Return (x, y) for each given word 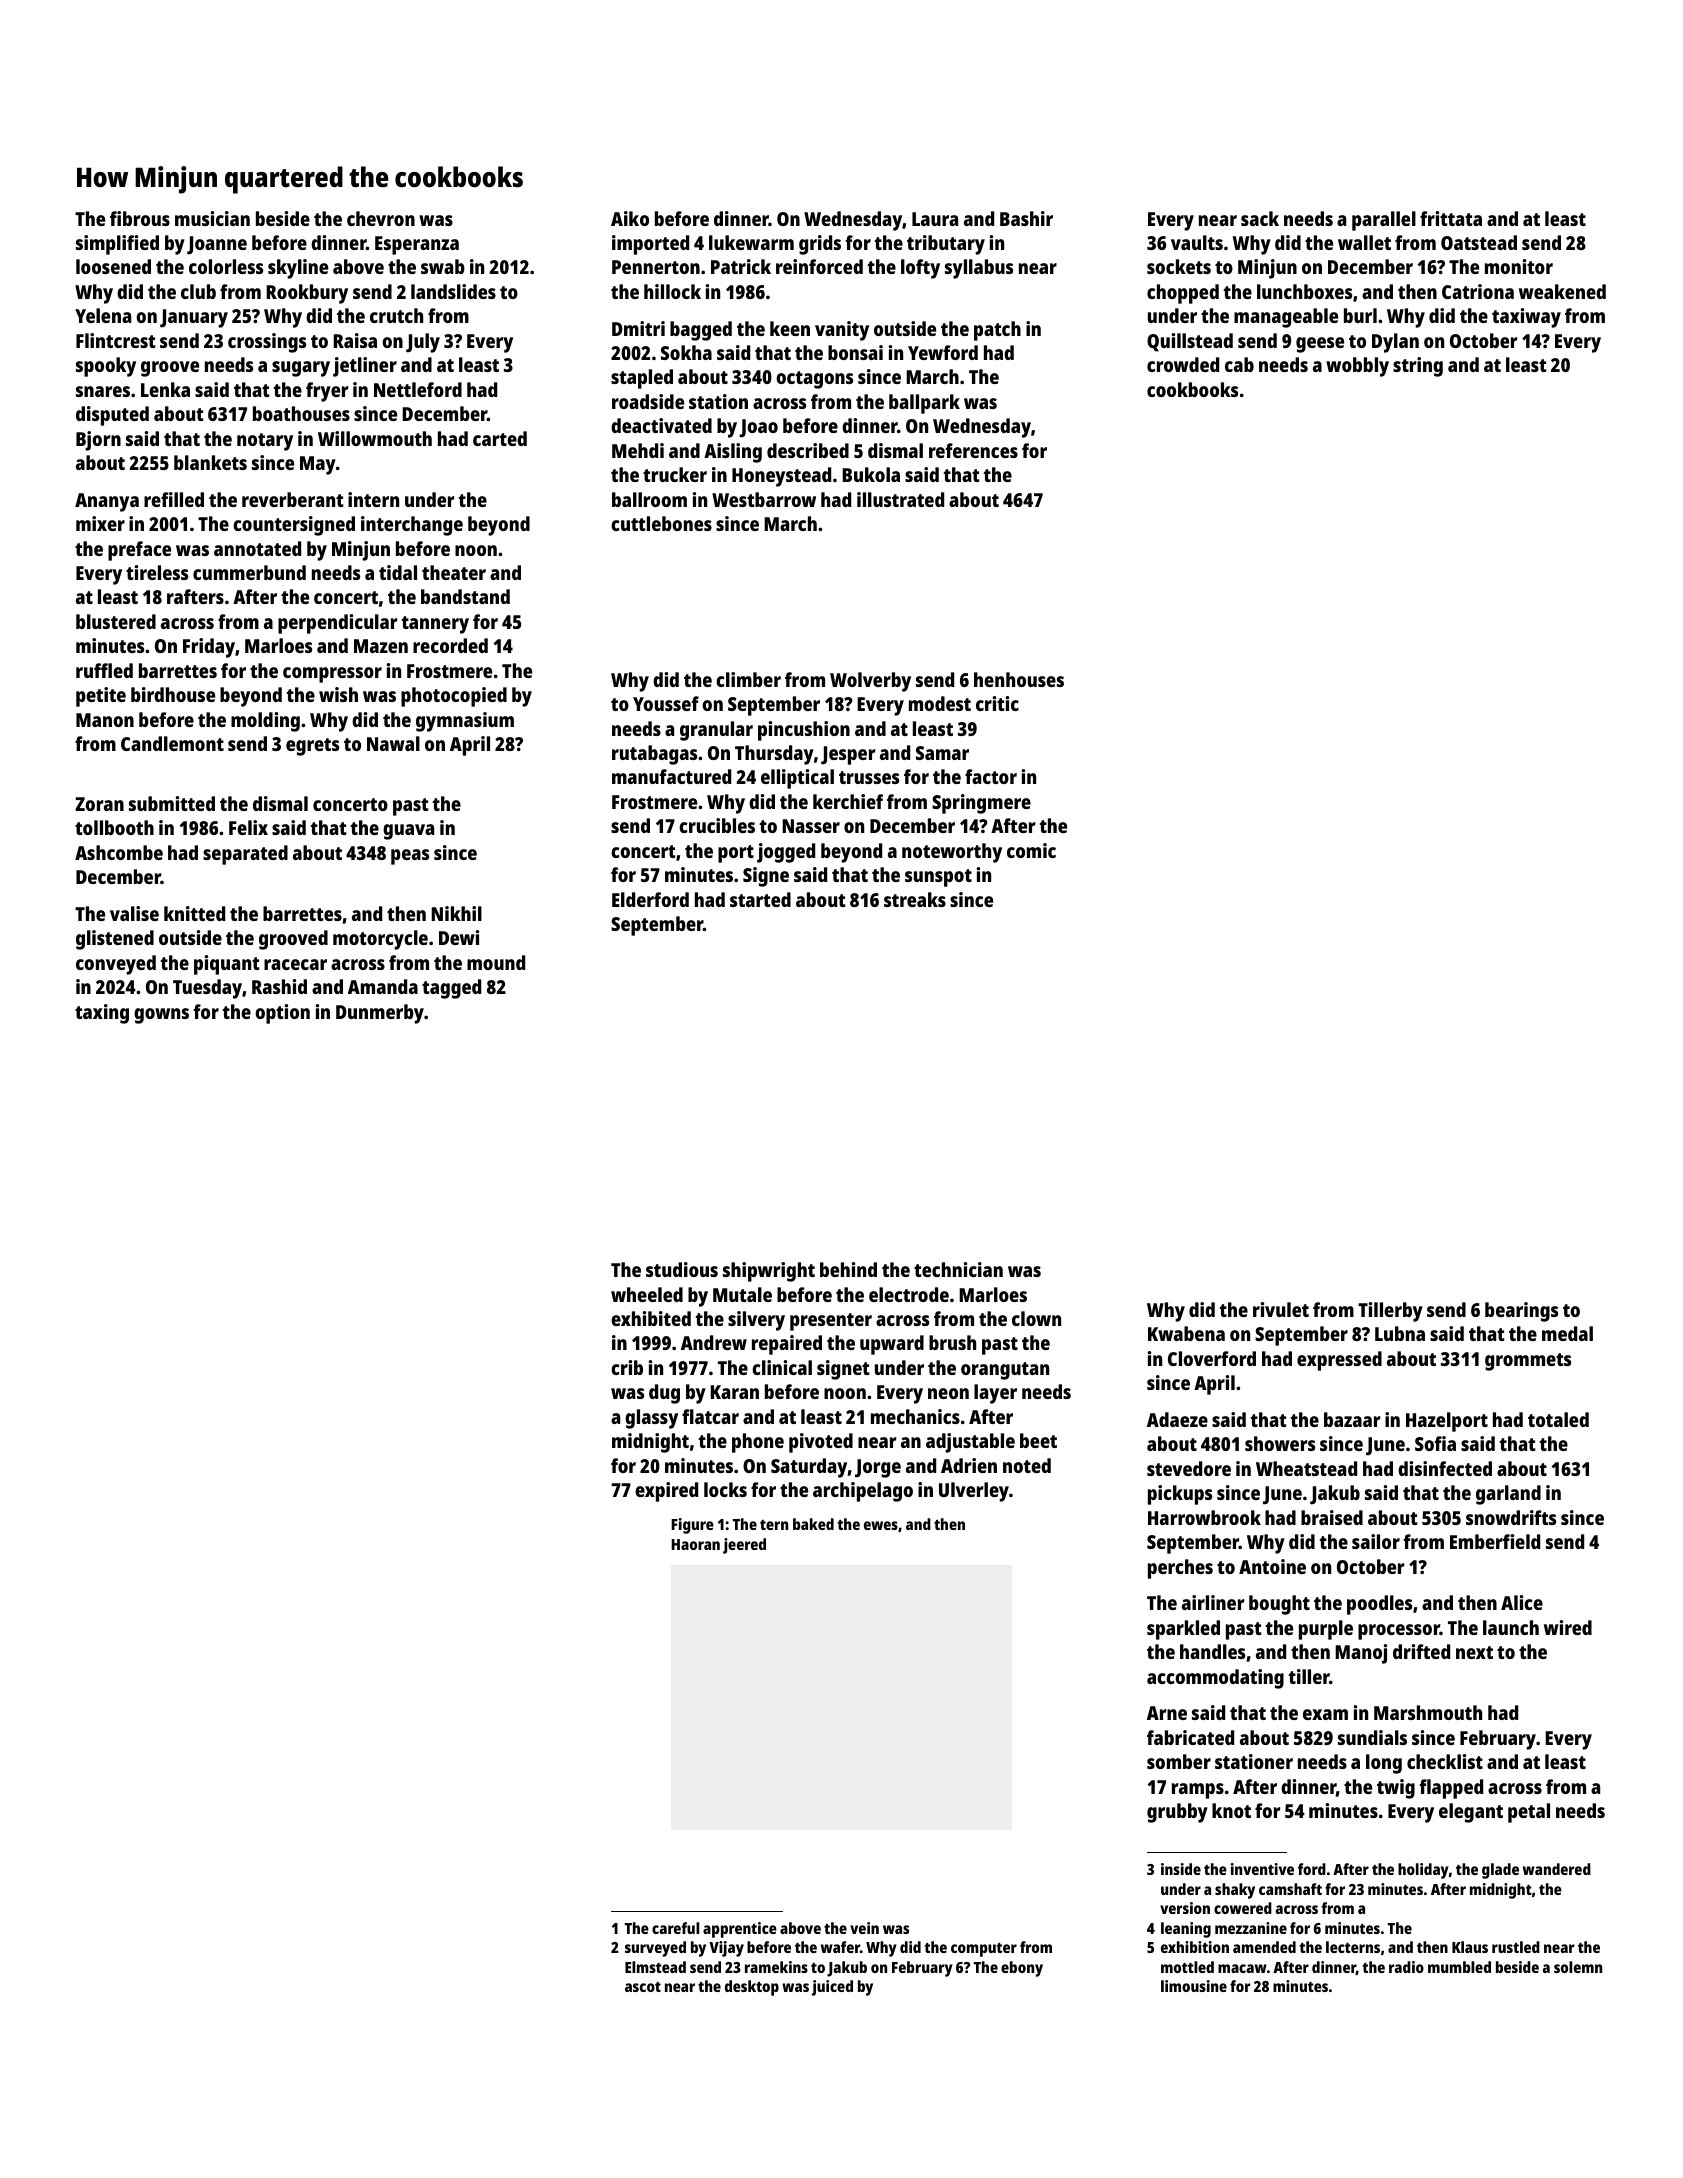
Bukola (871, 474)
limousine (1194, 1986)
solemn (1578, 1967)
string (1418, 367)
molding (265, 722)
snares (103, 391)
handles (1212, 1651)
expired (666, 1492)
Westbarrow (764, 499)
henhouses (1019, 679)
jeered (744, 1546)
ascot (643, 1987)
